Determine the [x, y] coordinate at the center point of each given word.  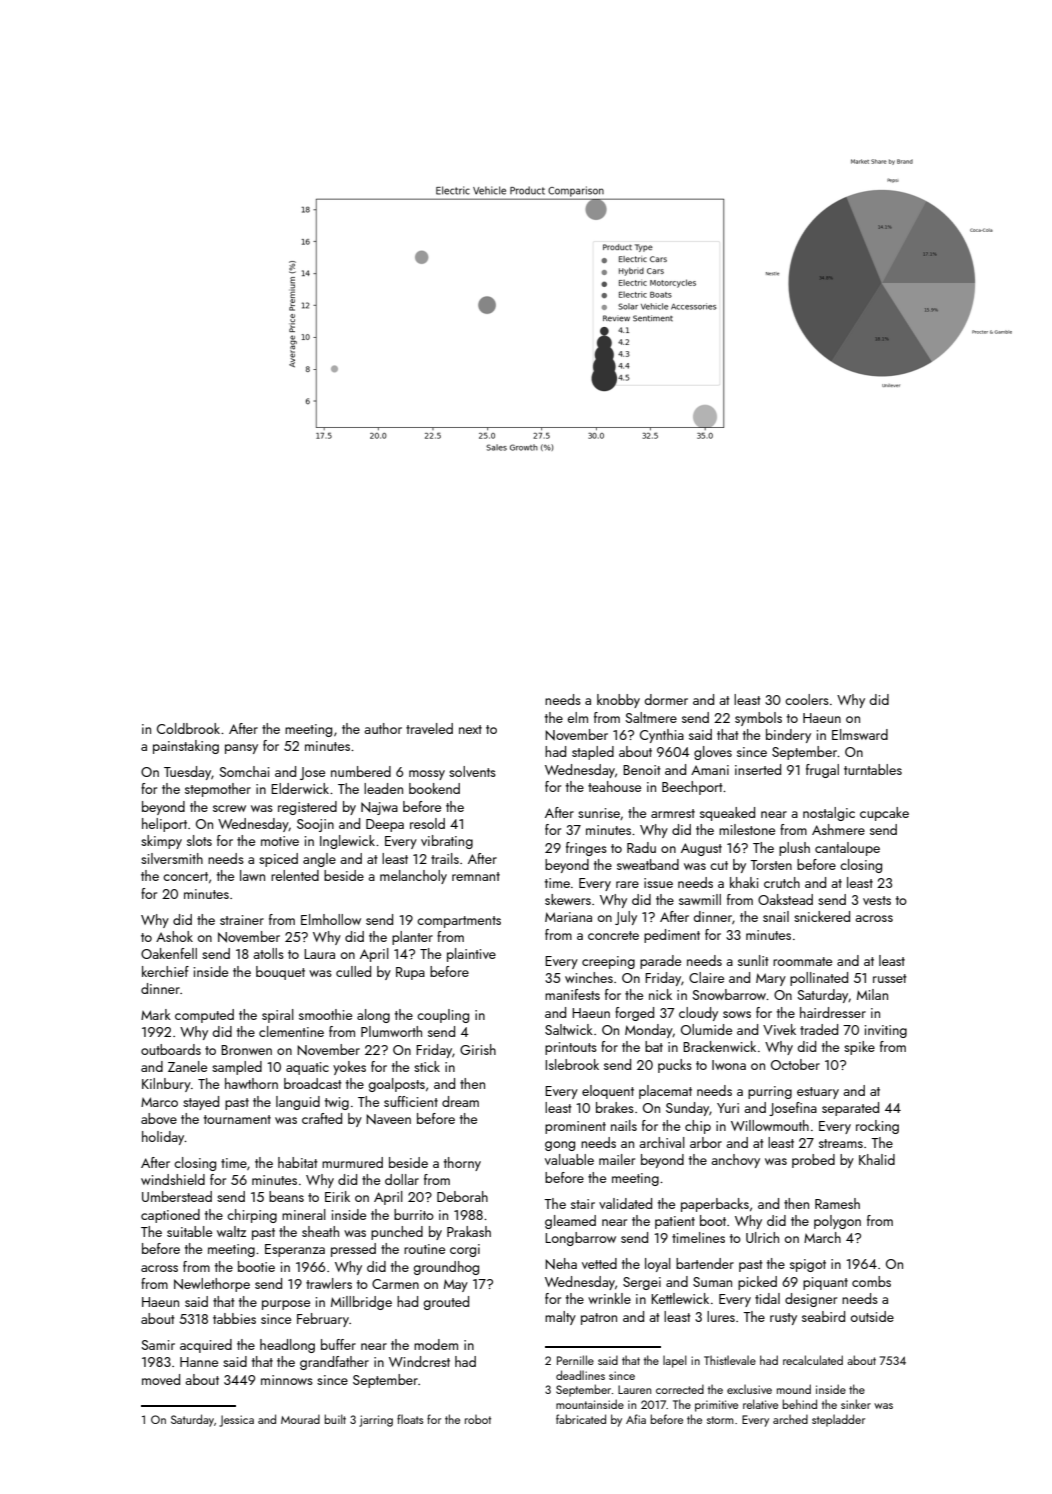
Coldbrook [188, 728]
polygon [837, 1222]
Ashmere [838, 829]
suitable [189, 1231]
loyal [658, 1265]
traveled [429, 728]
